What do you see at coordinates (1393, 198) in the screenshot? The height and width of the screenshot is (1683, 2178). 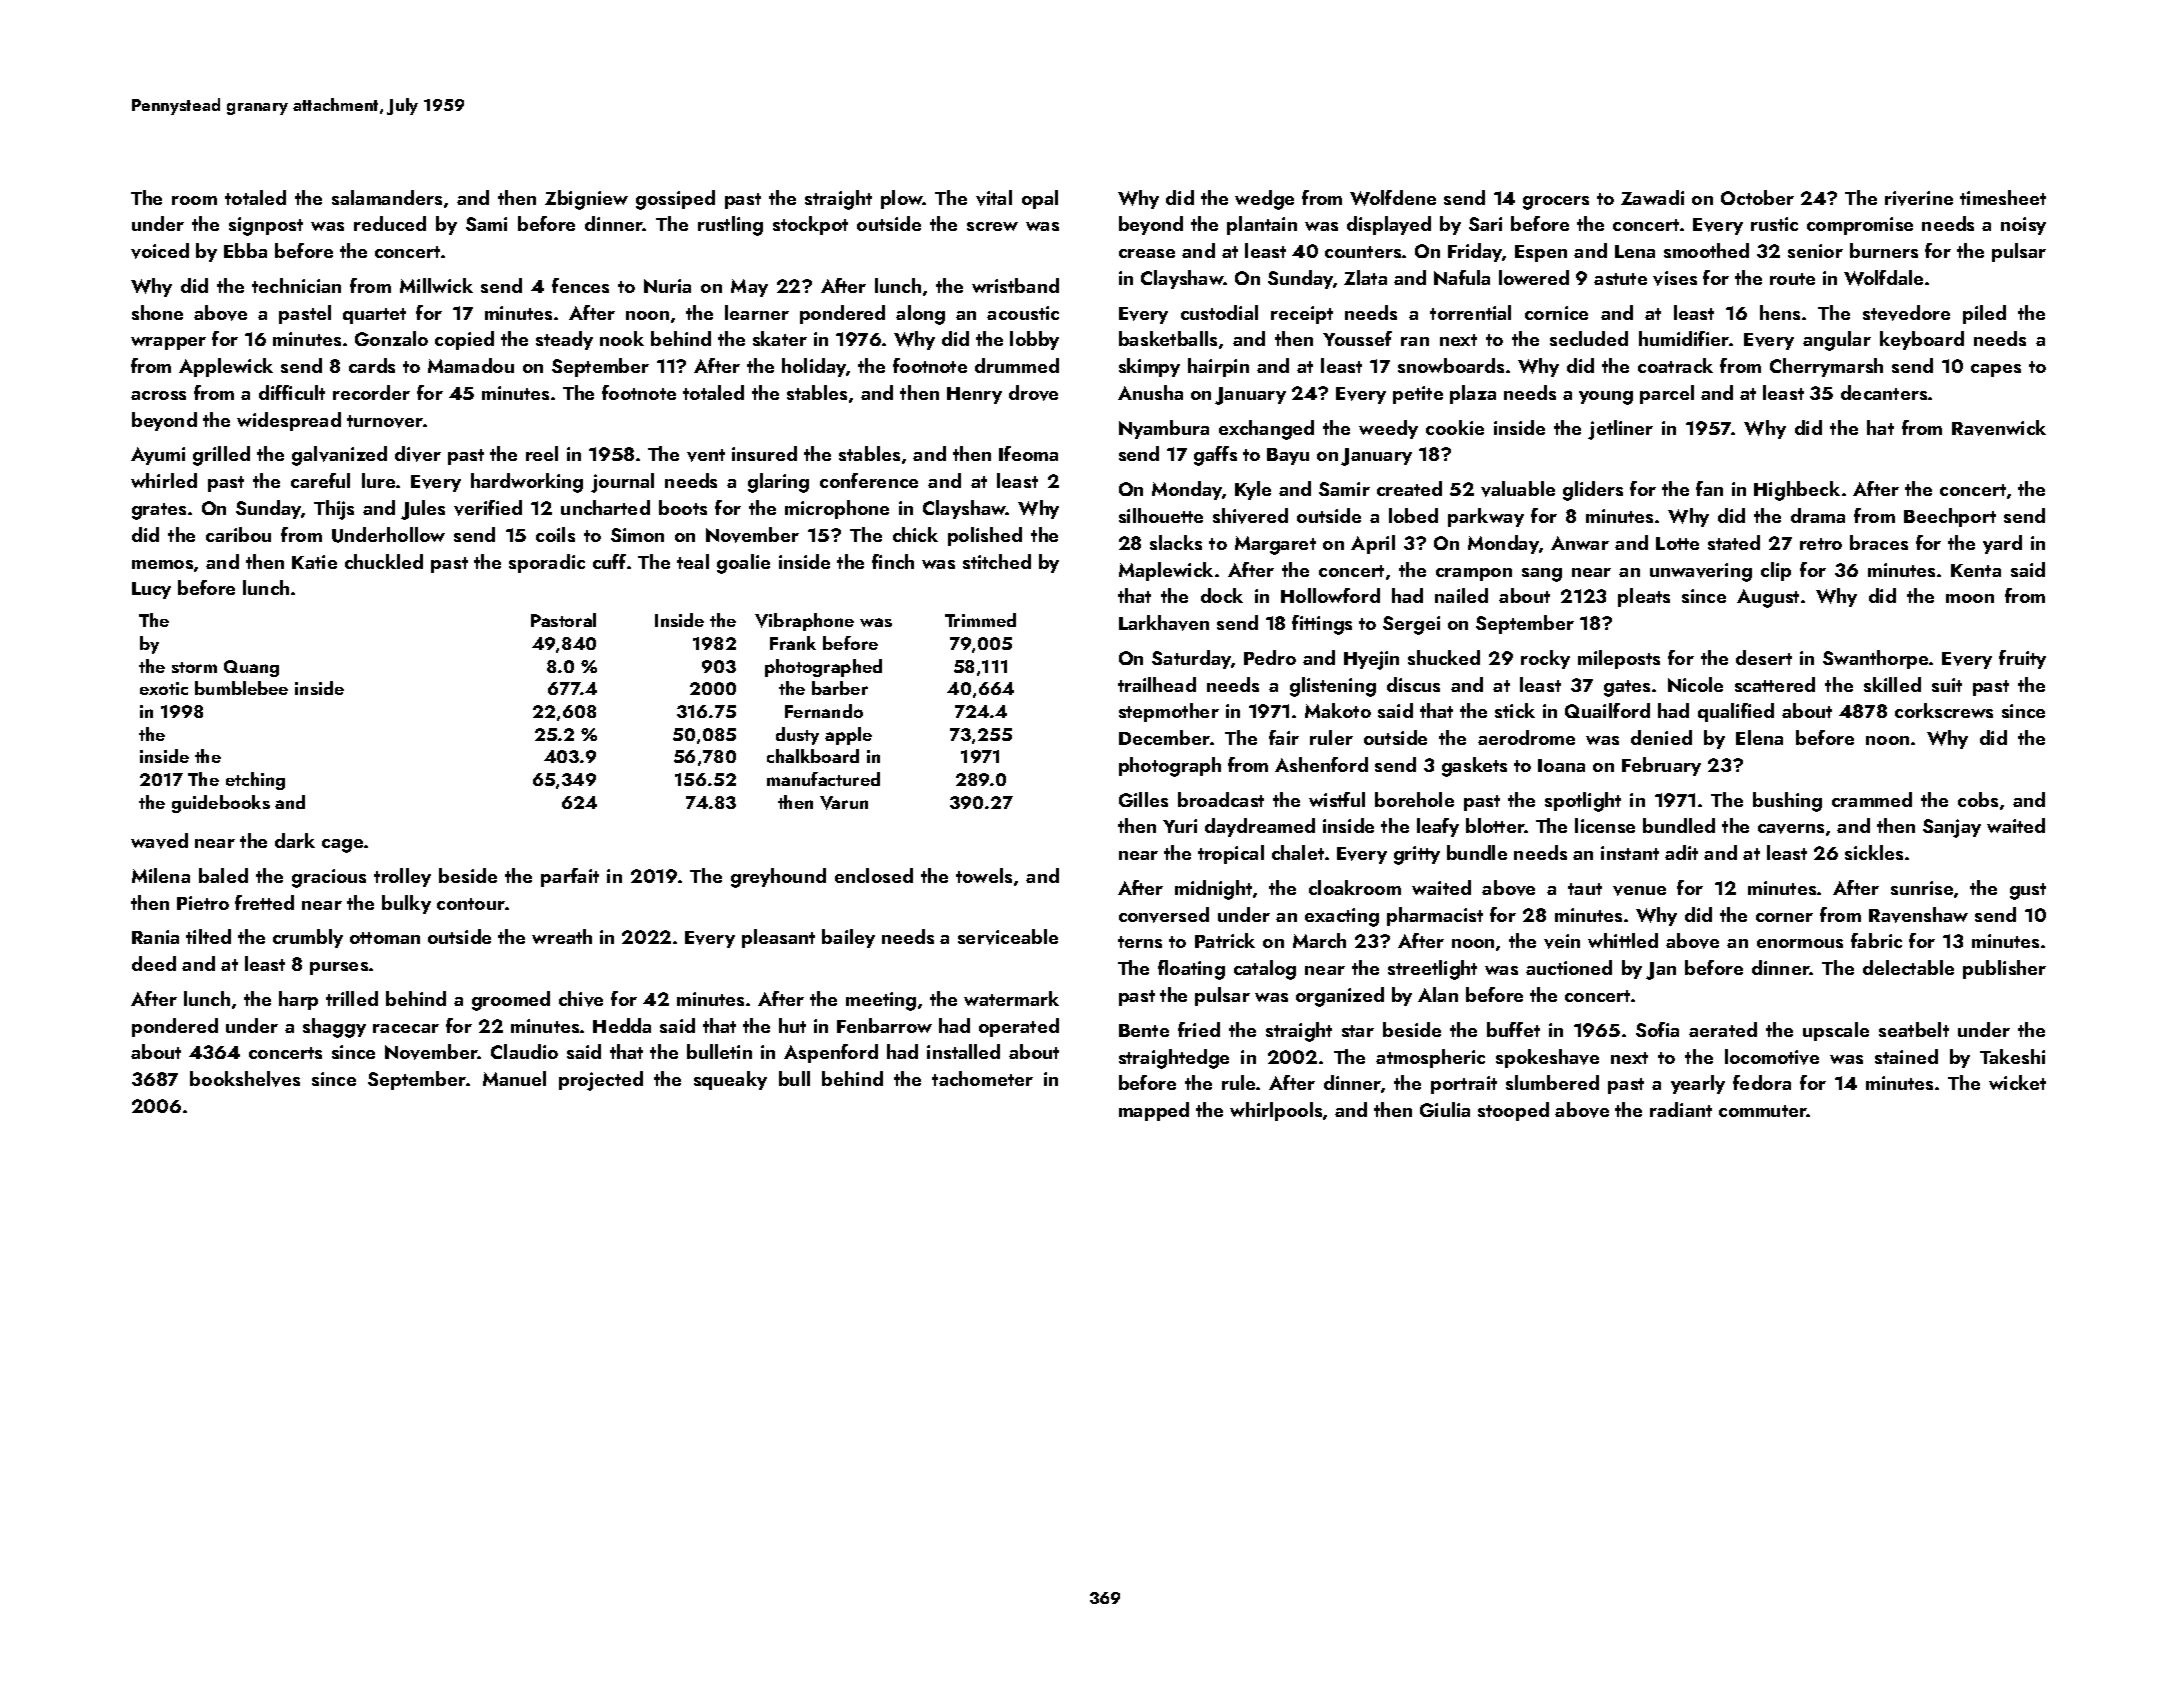 I see `Wolfdene` at bounding box center [1393, 198].
